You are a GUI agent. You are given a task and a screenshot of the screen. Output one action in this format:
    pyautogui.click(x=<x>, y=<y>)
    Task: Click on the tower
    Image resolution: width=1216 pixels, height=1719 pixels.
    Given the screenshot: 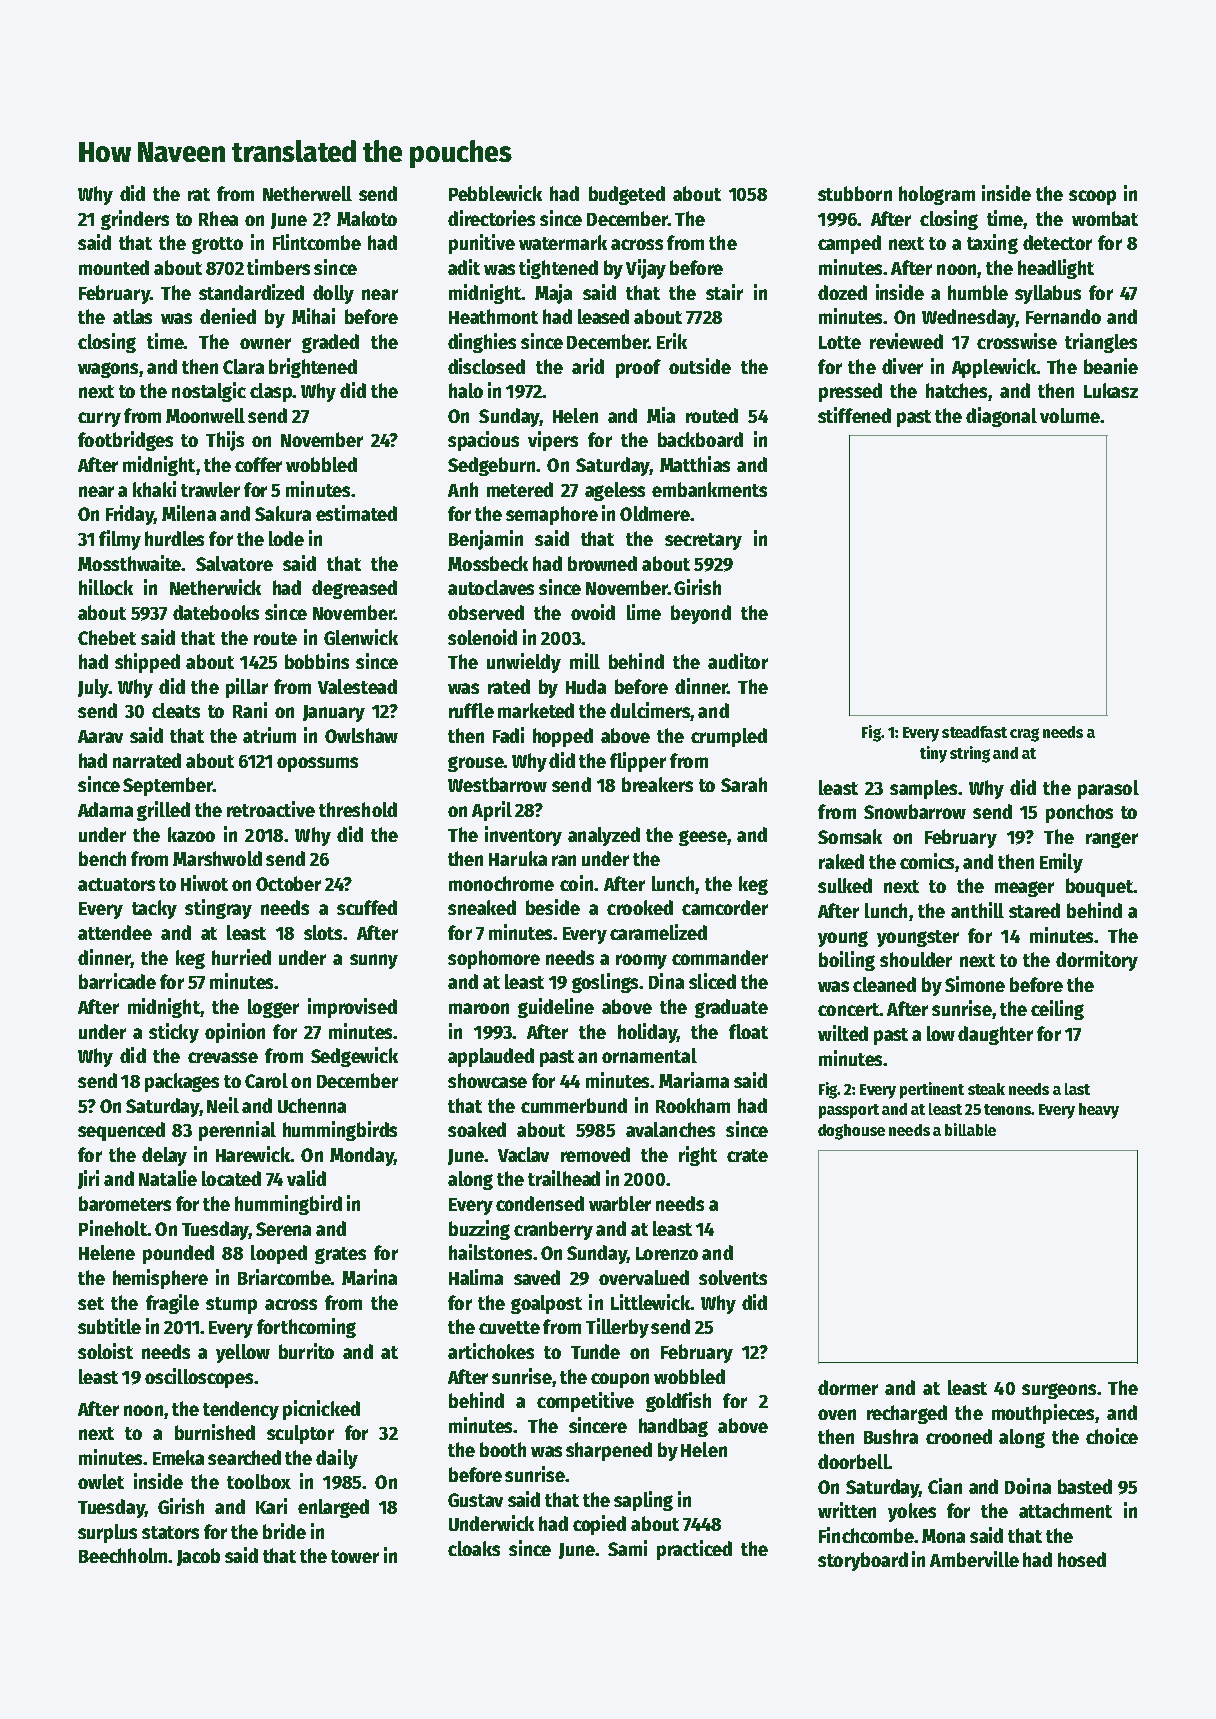 What is the action you would take?
    pyautogui.click(x=355, y=1556)
